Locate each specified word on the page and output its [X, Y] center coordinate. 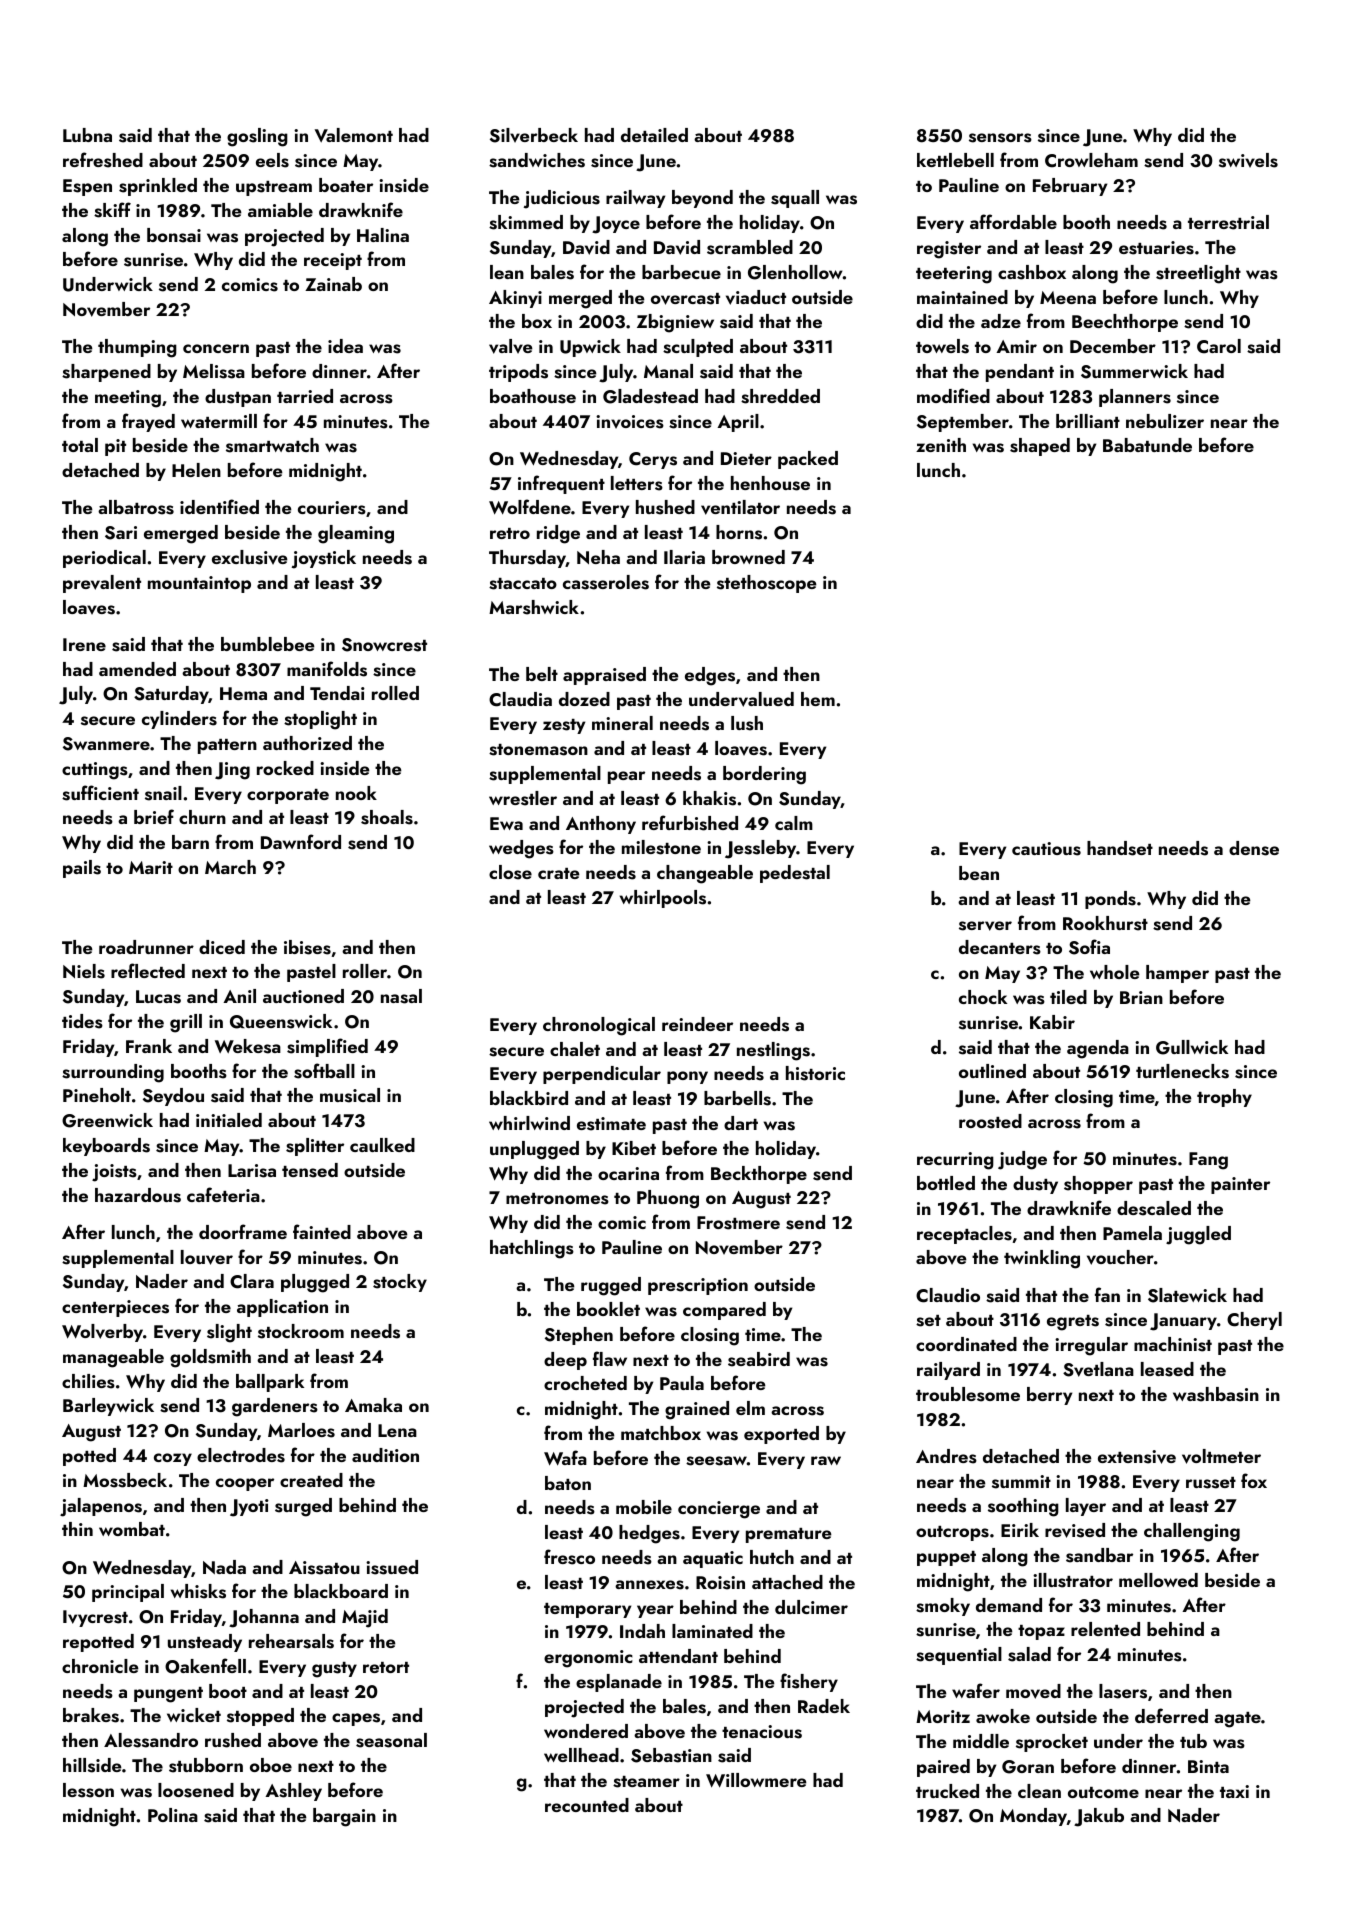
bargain [344, 1817]
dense [1254, 848]
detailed [654, 135]
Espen [87, 187]
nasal [401, 996]
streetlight [1198, 274]
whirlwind [529, 1123]
